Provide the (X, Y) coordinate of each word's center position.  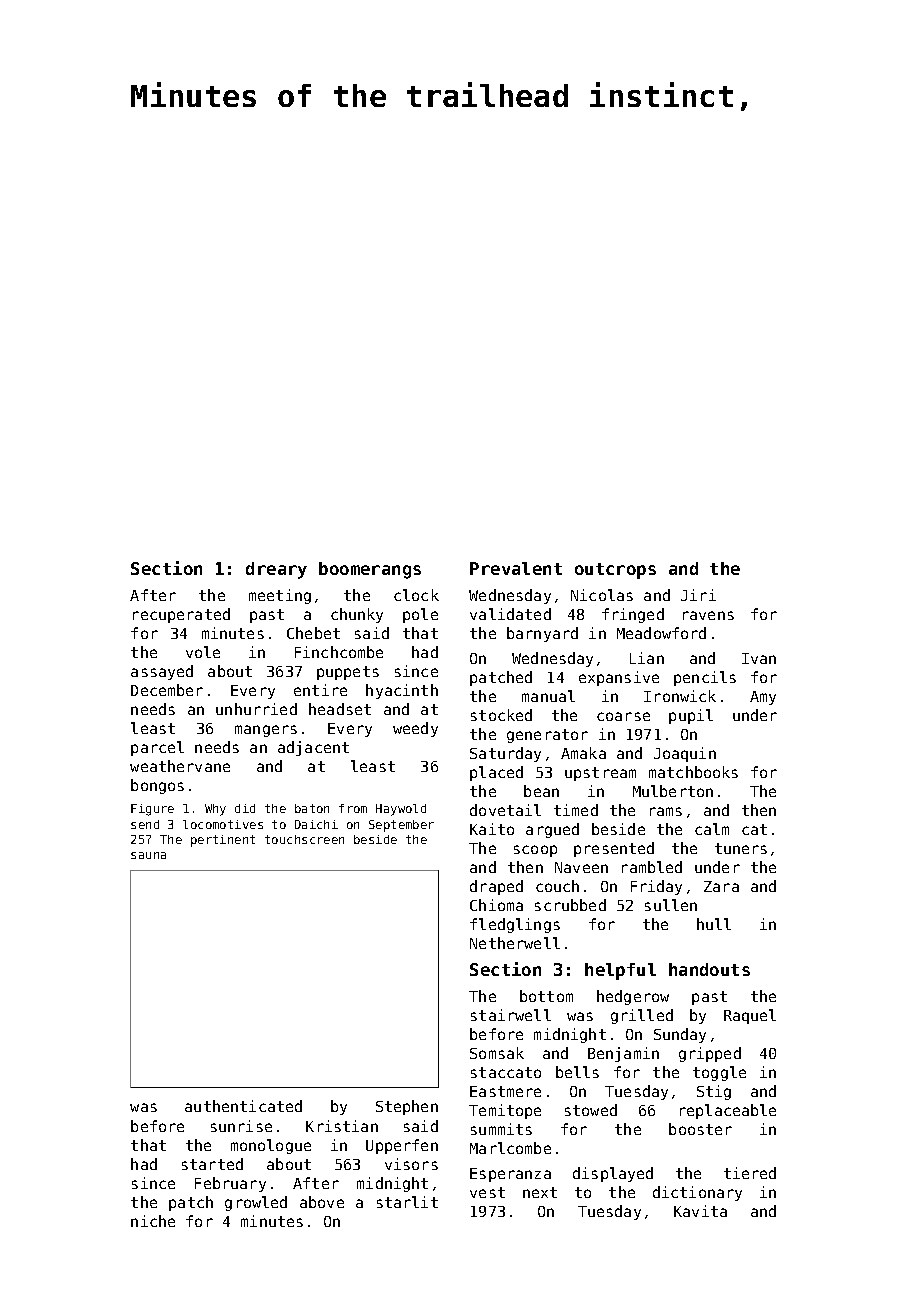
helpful (620, 971)
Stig (714, 1092)
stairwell (511, 1015)
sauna (148, 855)
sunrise (241, 1126)
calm (712, 829)
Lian (647, 658)
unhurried (256, 709)
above (322, 1202)
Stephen (407, 1107)
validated (510, 614)
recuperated (181, 615)
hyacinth (402, 691)
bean (541, 791)
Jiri (698, 595)
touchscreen (304, 839)
